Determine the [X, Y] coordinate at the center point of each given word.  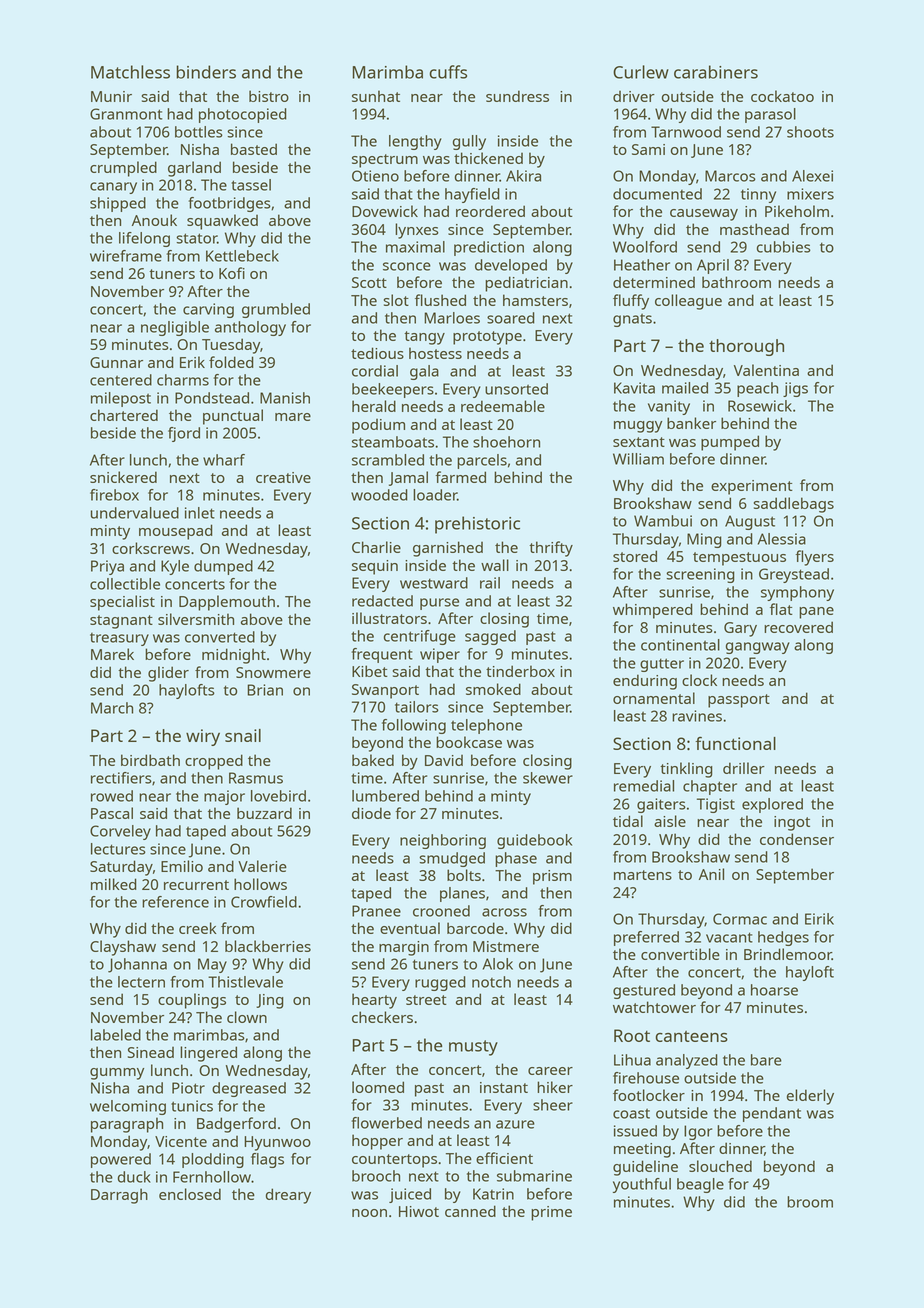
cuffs [448, 72]
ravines [697, 716]
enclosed [190, 1194]
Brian [265, 690]
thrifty [551, 549]
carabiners [716, 72]
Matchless [130, 72]
